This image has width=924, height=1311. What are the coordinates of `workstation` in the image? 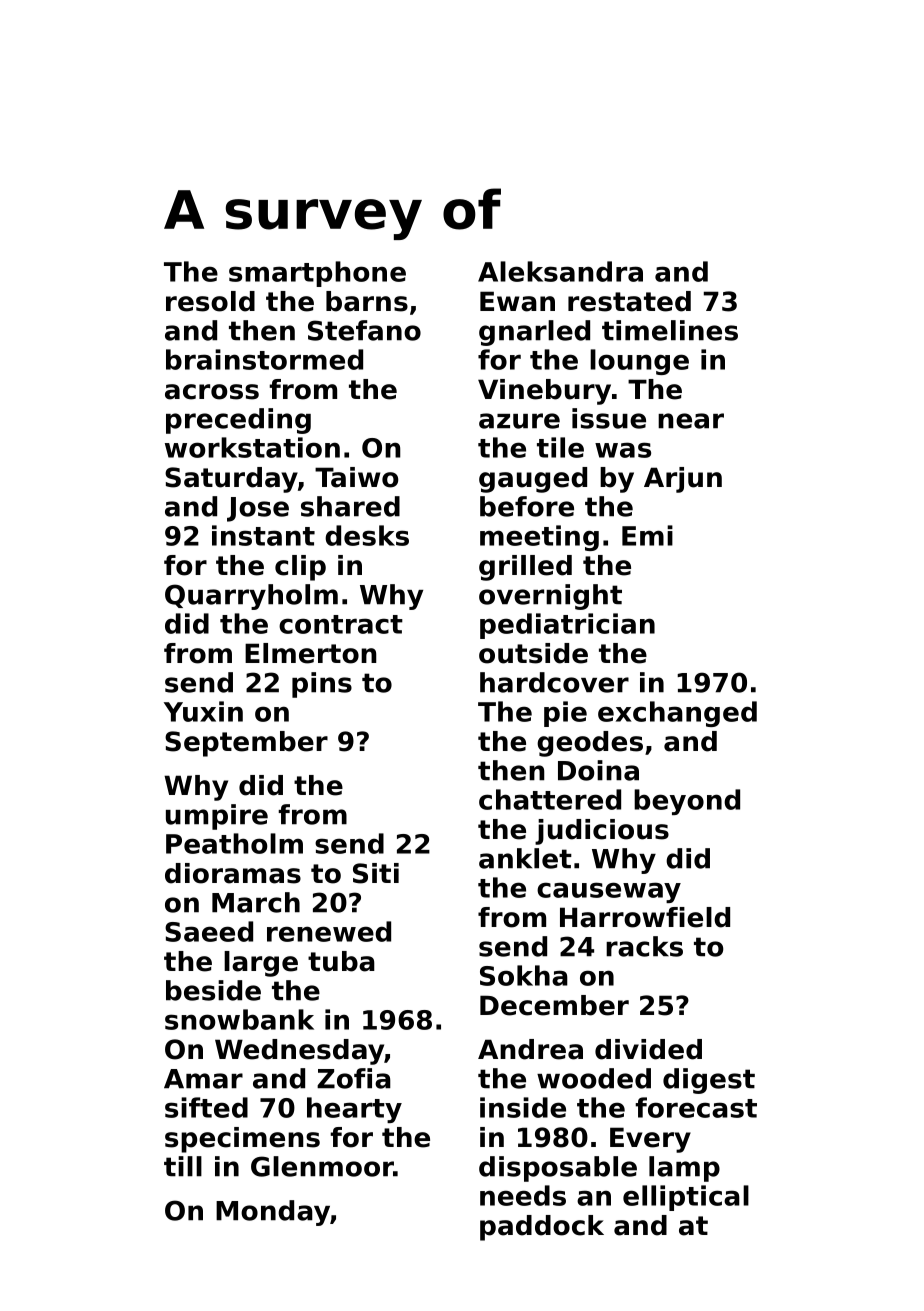 It's located at (252, 447).
